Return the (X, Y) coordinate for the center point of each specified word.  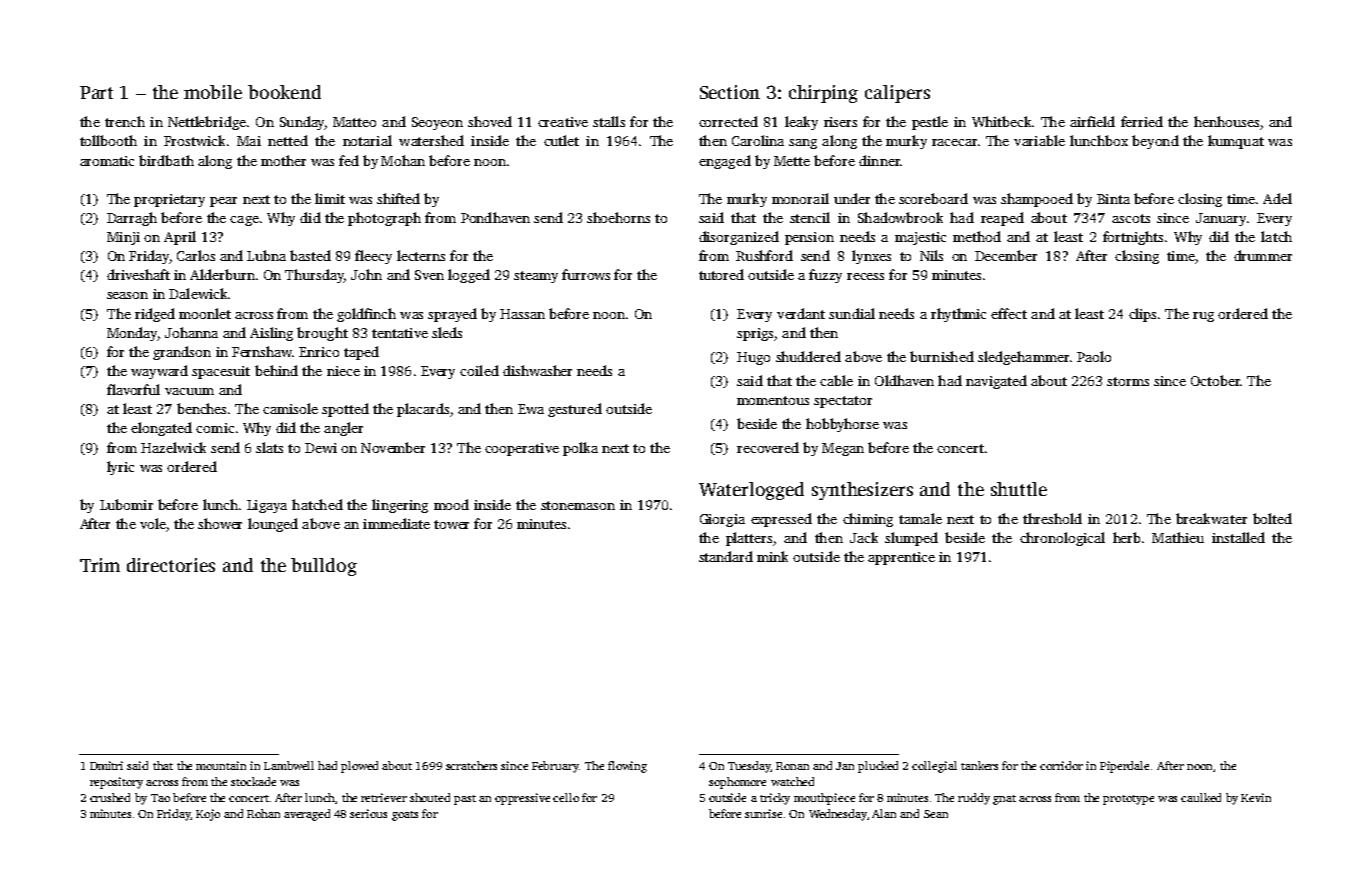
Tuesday (749, 767)
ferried (1142, 121)
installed (1238, 537)
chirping (823, 94)
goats (405, 816)
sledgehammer (1023, 358)
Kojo (208, 815)
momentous (773, 400)
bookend (284, 92)
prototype (1128, 800)
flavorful (133, 389)
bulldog (324, 567)
